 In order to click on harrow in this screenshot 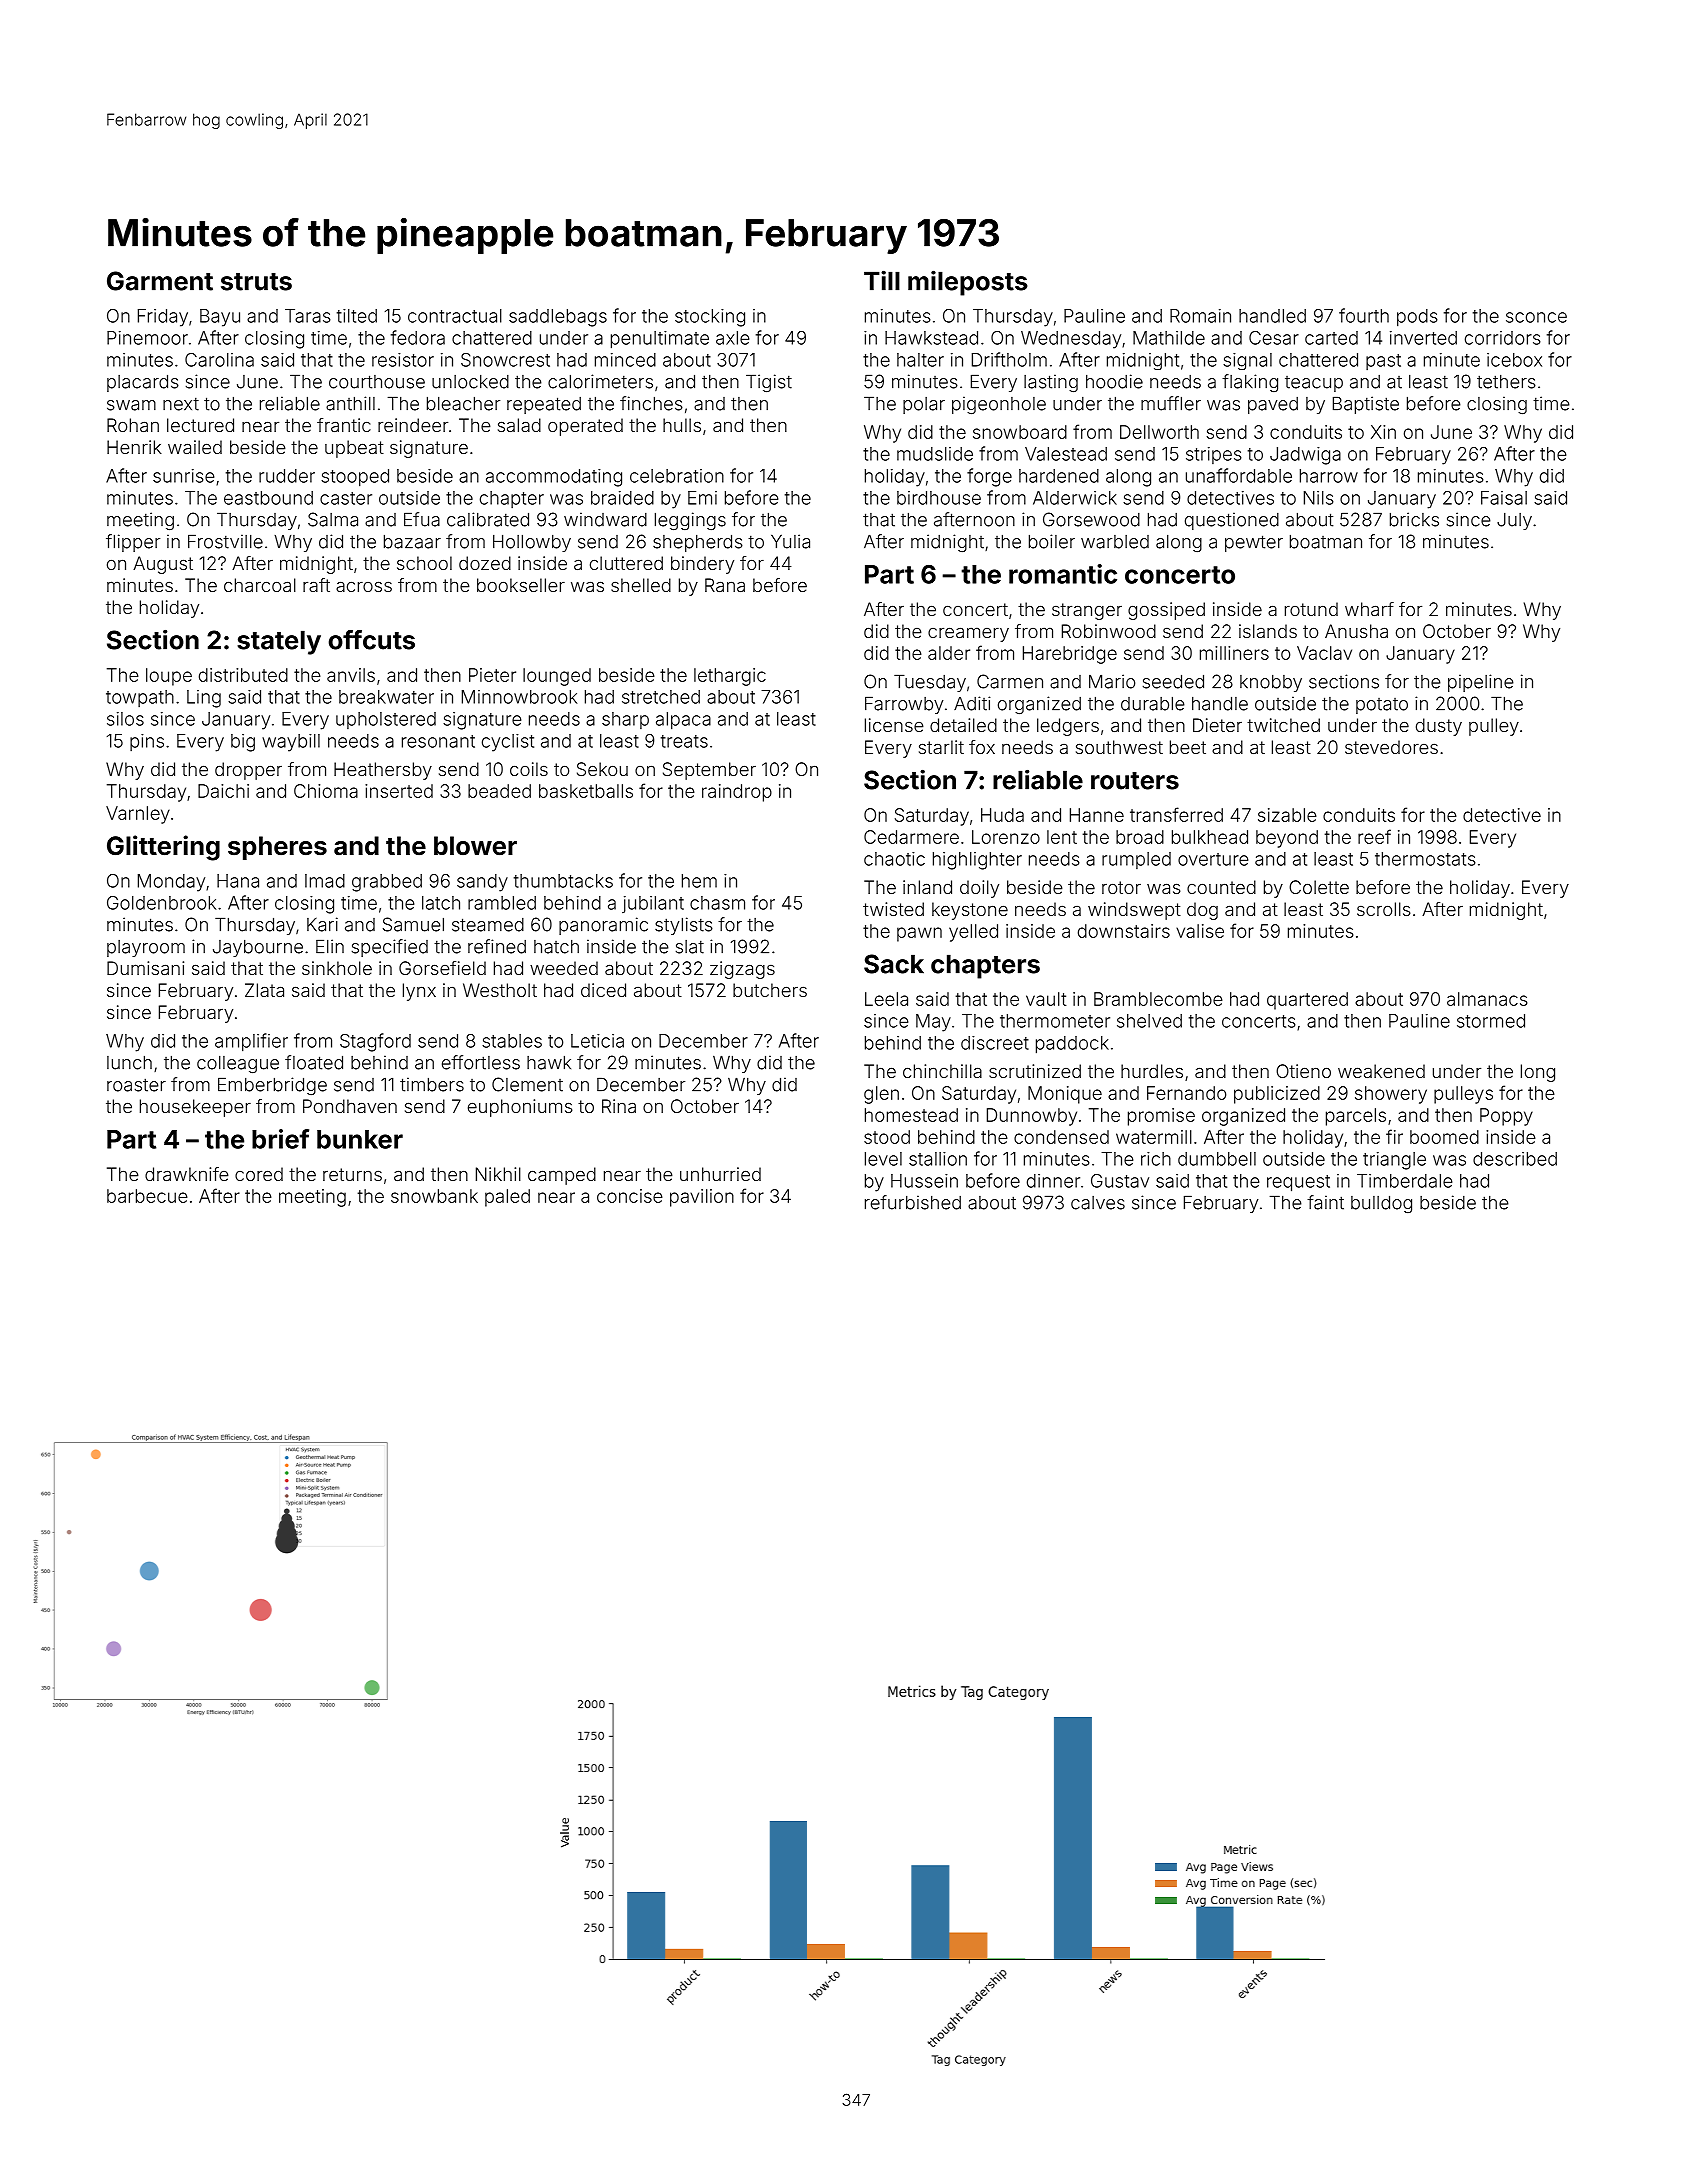, I will do `click(1329, 476)`.
